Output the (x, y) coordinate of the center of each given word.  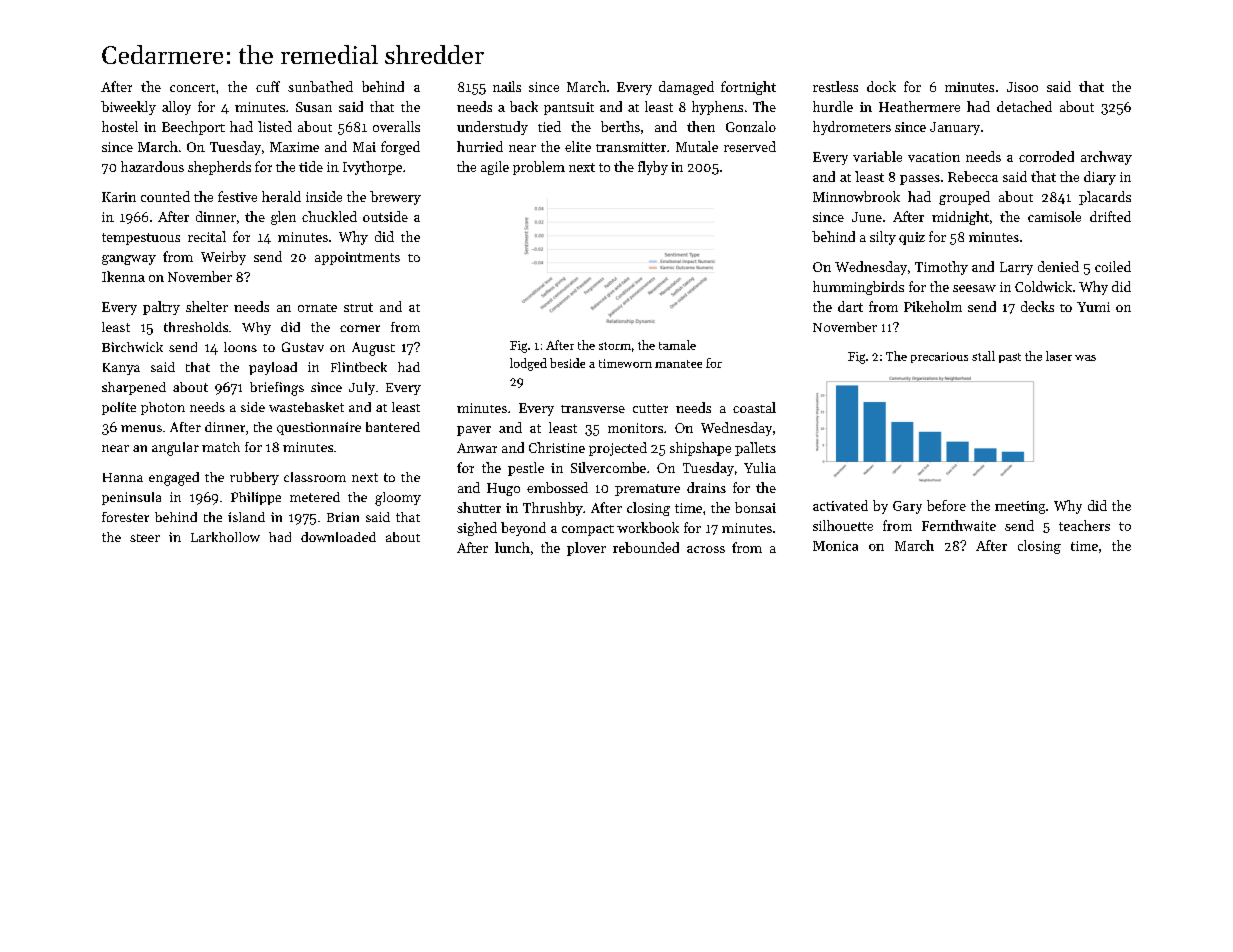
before (946, 505)
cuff (268, 86)
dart (850, 306)
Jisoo (1022, 87)
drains (706, 487)
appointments (357, 258)
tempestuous (141, 239)
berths (620, 126)
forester (125, 517)
